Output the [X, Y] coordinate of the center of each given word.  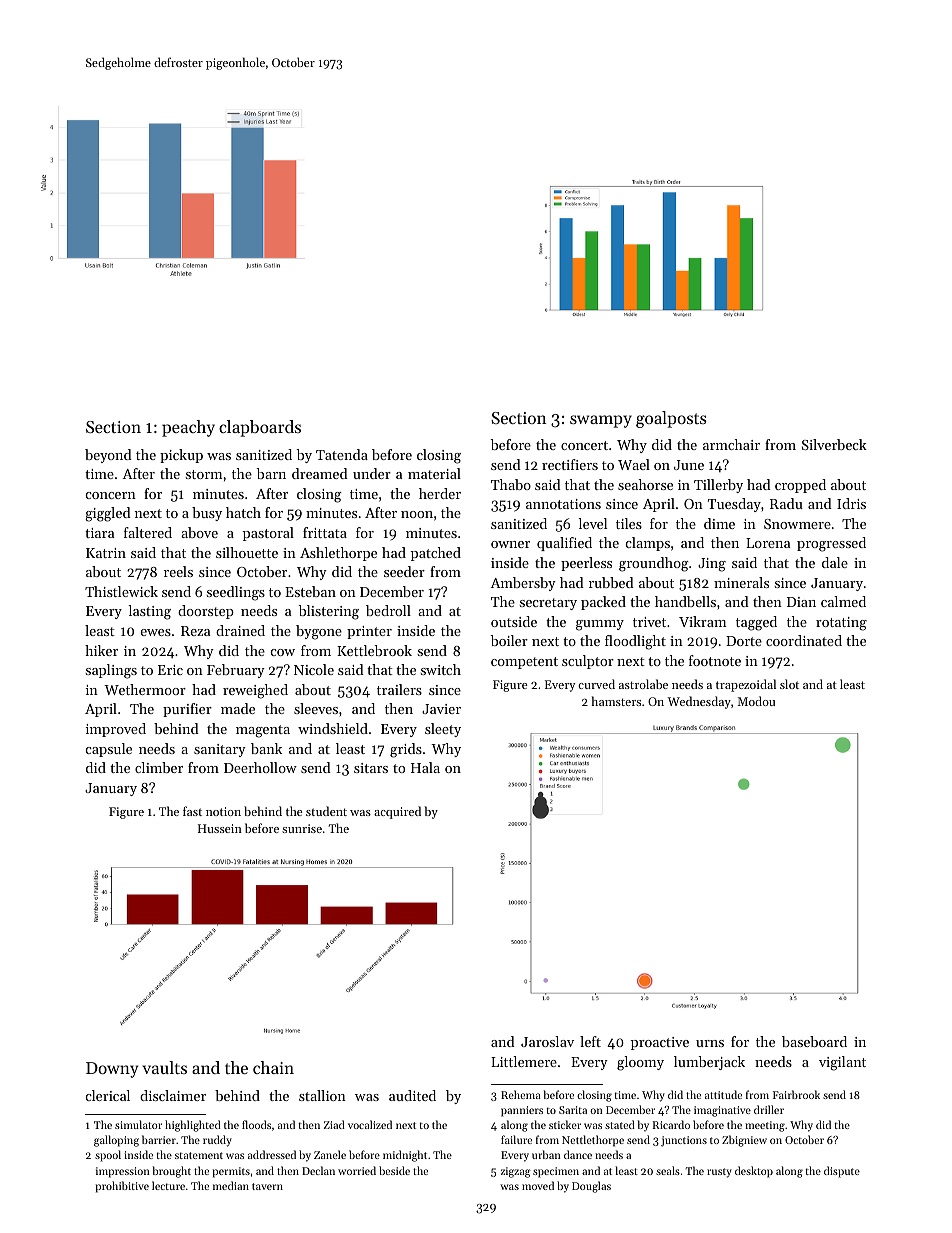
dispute [842, 1172]
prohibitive [122, 1187]
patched [436, 554]
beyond [108, 456]
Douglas [591, 1187]
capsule [109, 750]
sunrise [302, 828]
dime [719, 523]
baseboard [814, 1041]
